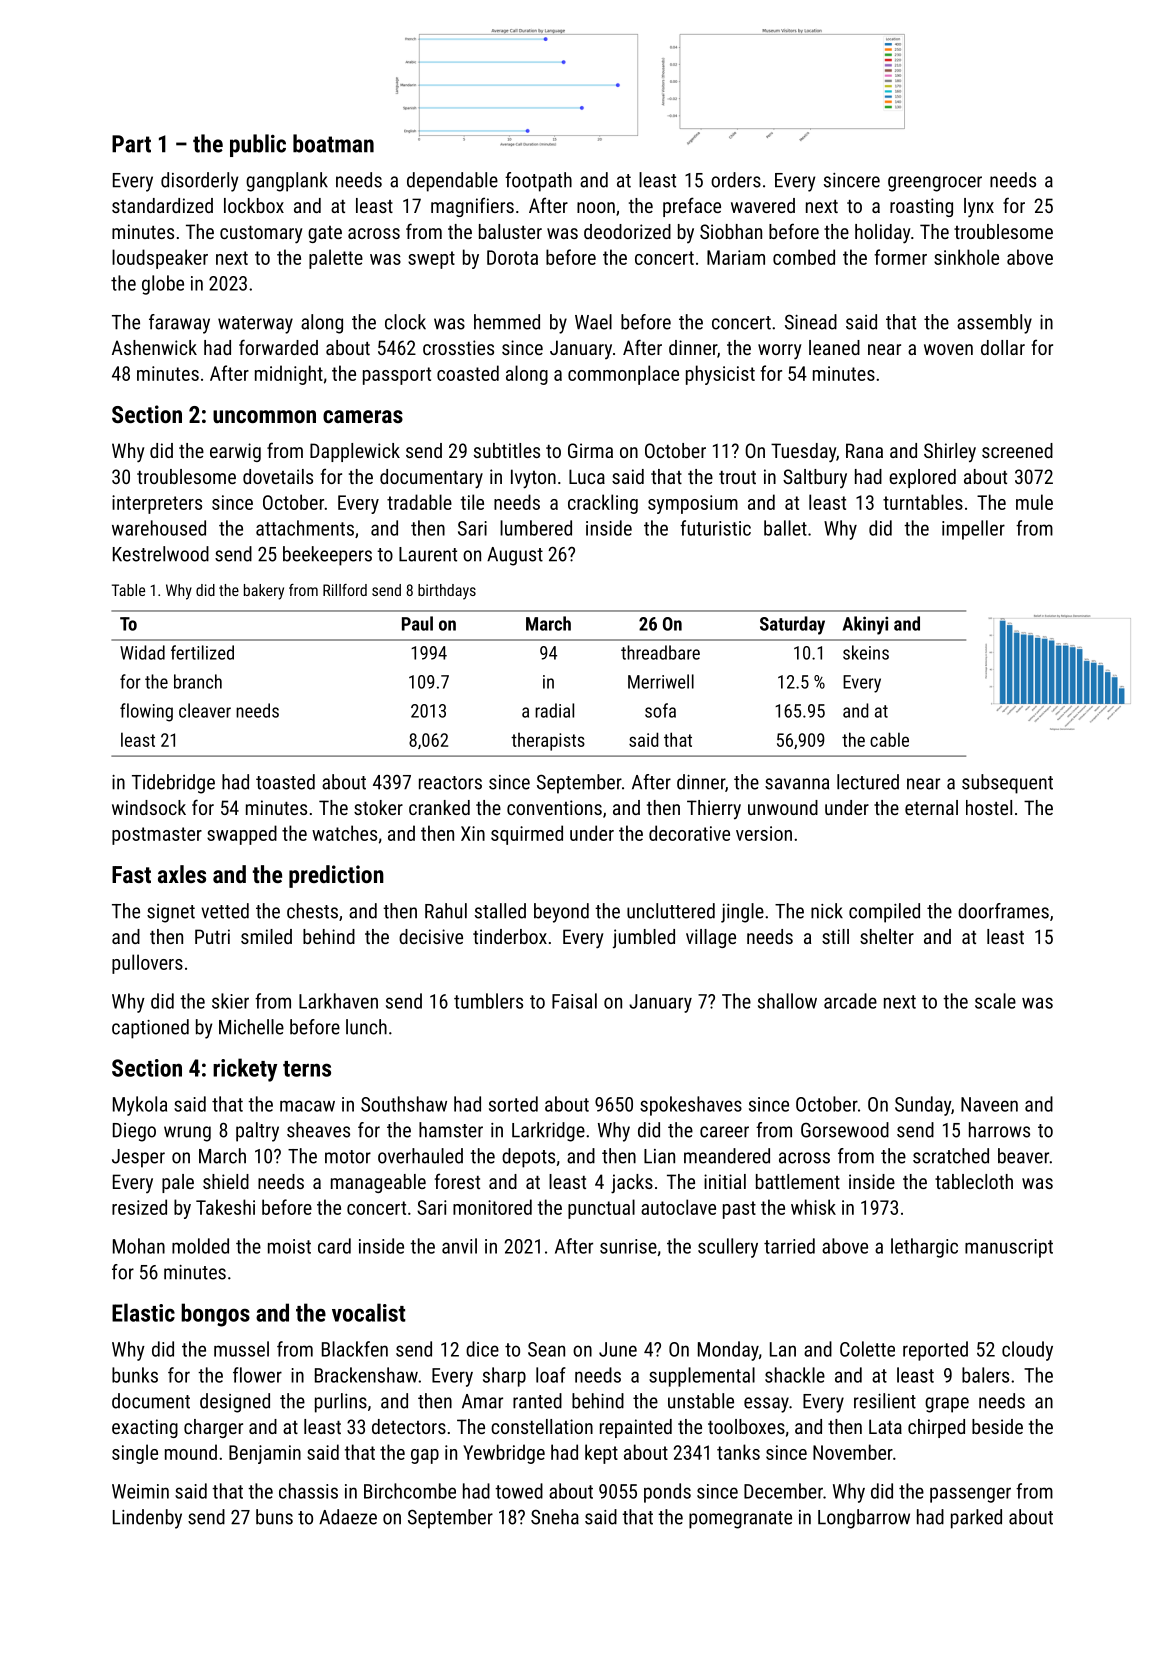 The width and height of the screenshot is (1165, 1654). I want to click on Girma, so click(590, 450).
